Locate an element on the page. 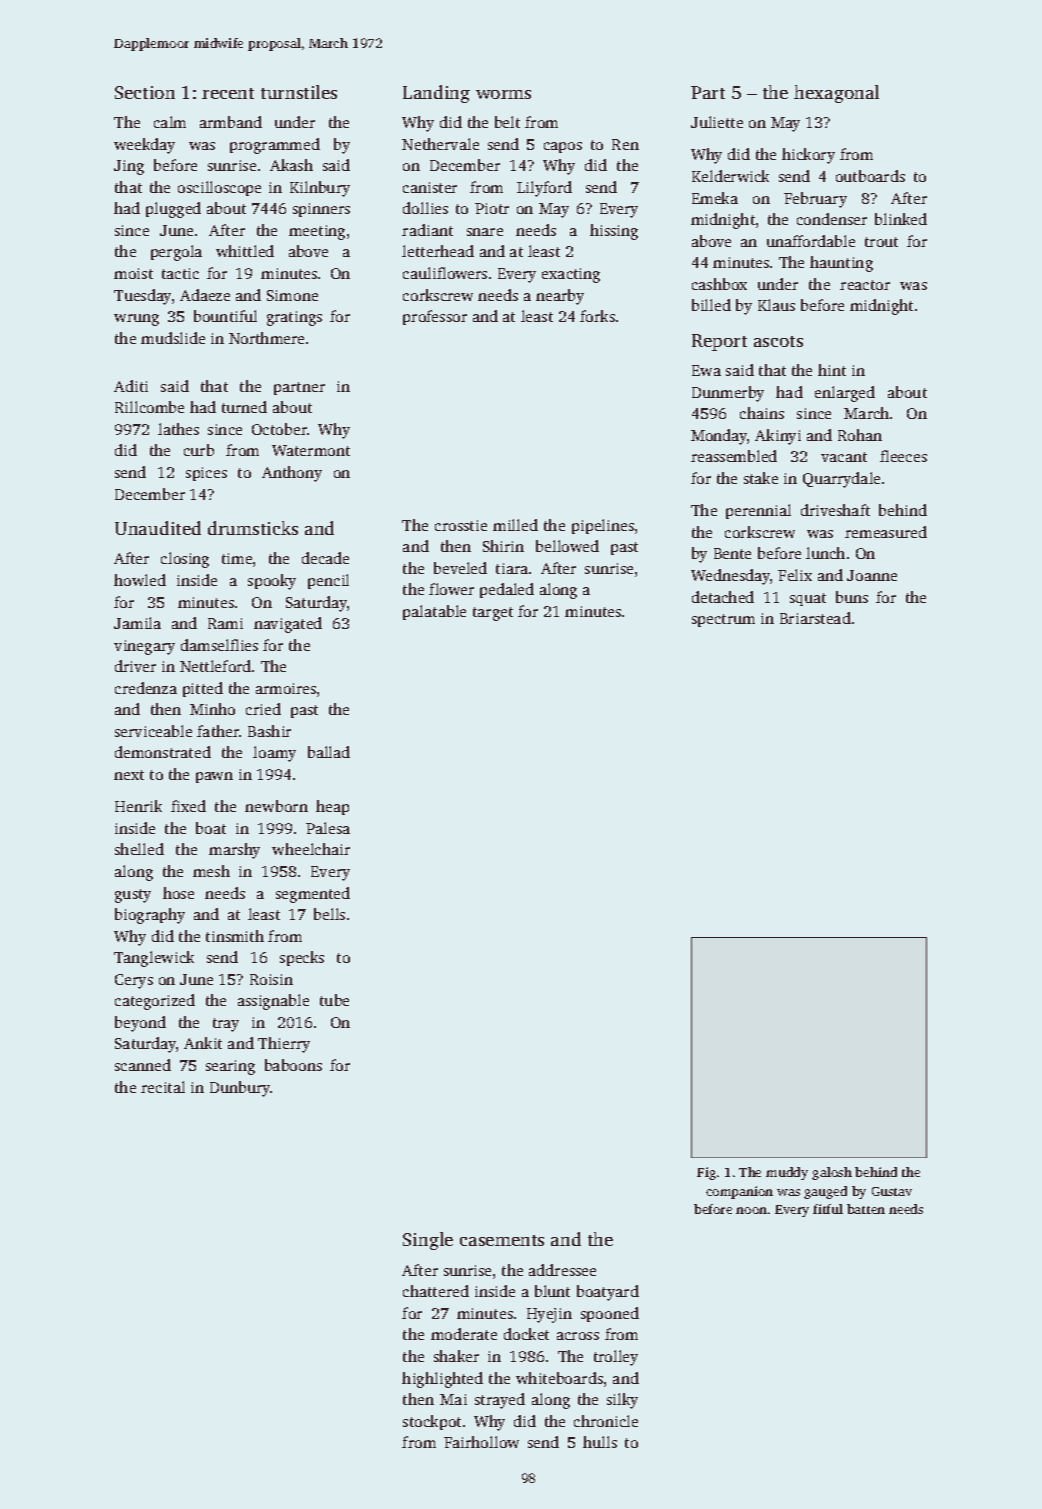 Image resolution: width=1042 pixels, height=1509 pixels. Cerys is located at coordinates (134, 981).
